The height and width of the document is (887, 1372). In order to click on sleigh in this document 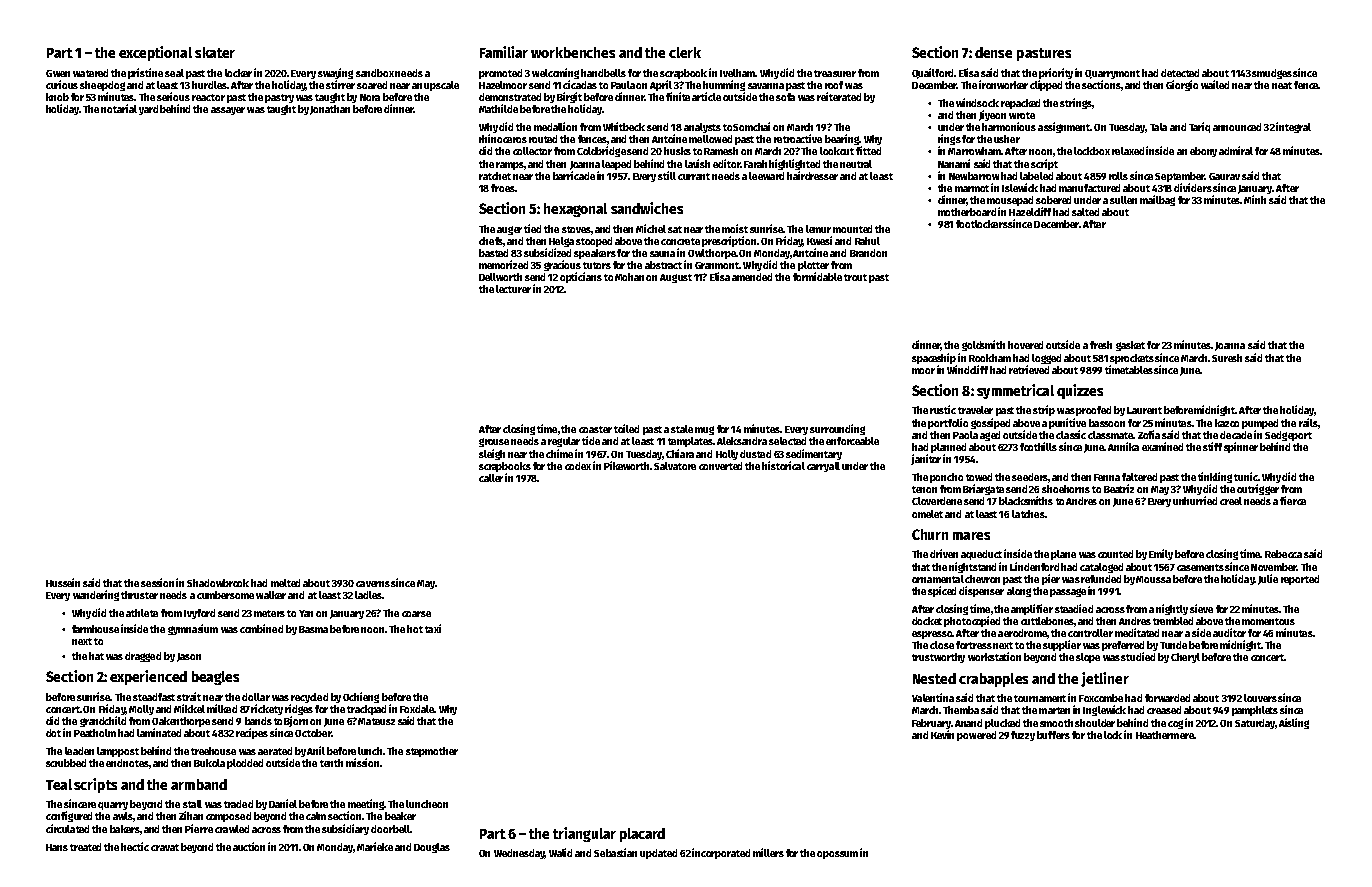, I will do `click(492, 454)`.
